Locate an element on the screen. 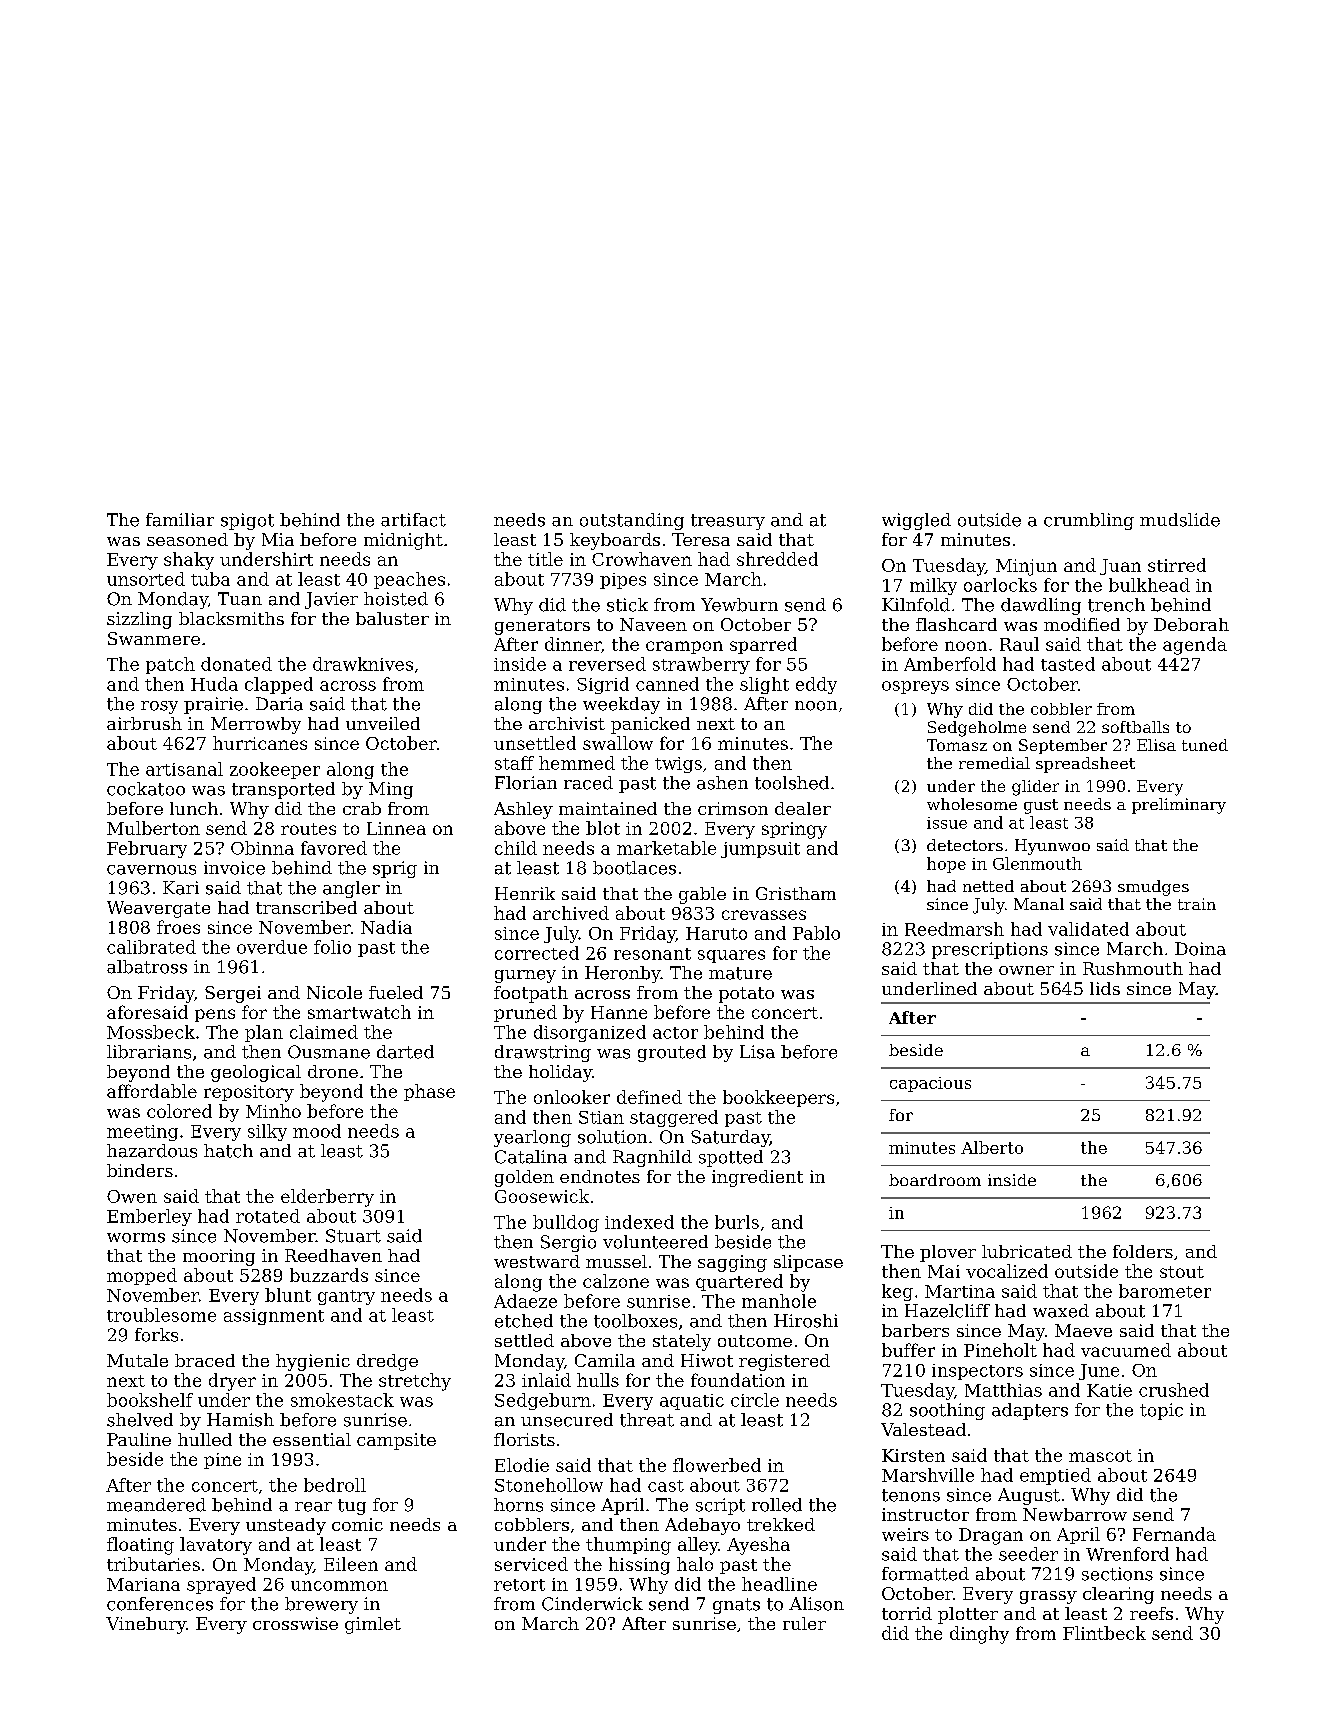  Linnea is located at coordinates (396, 828).
